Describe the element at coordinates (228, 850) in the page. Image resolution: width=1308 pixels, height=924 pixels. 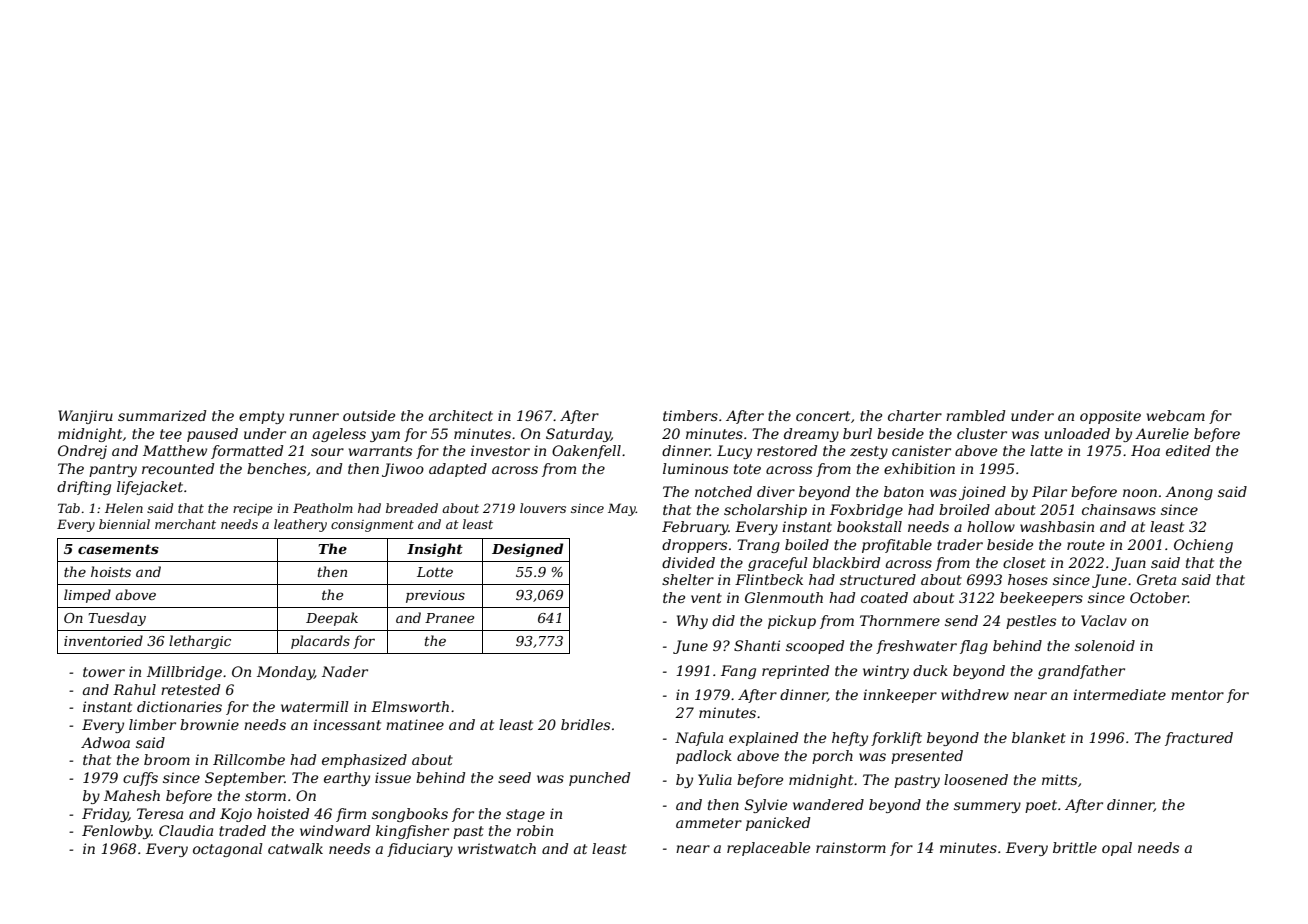
I see `octagonal` at that location.
